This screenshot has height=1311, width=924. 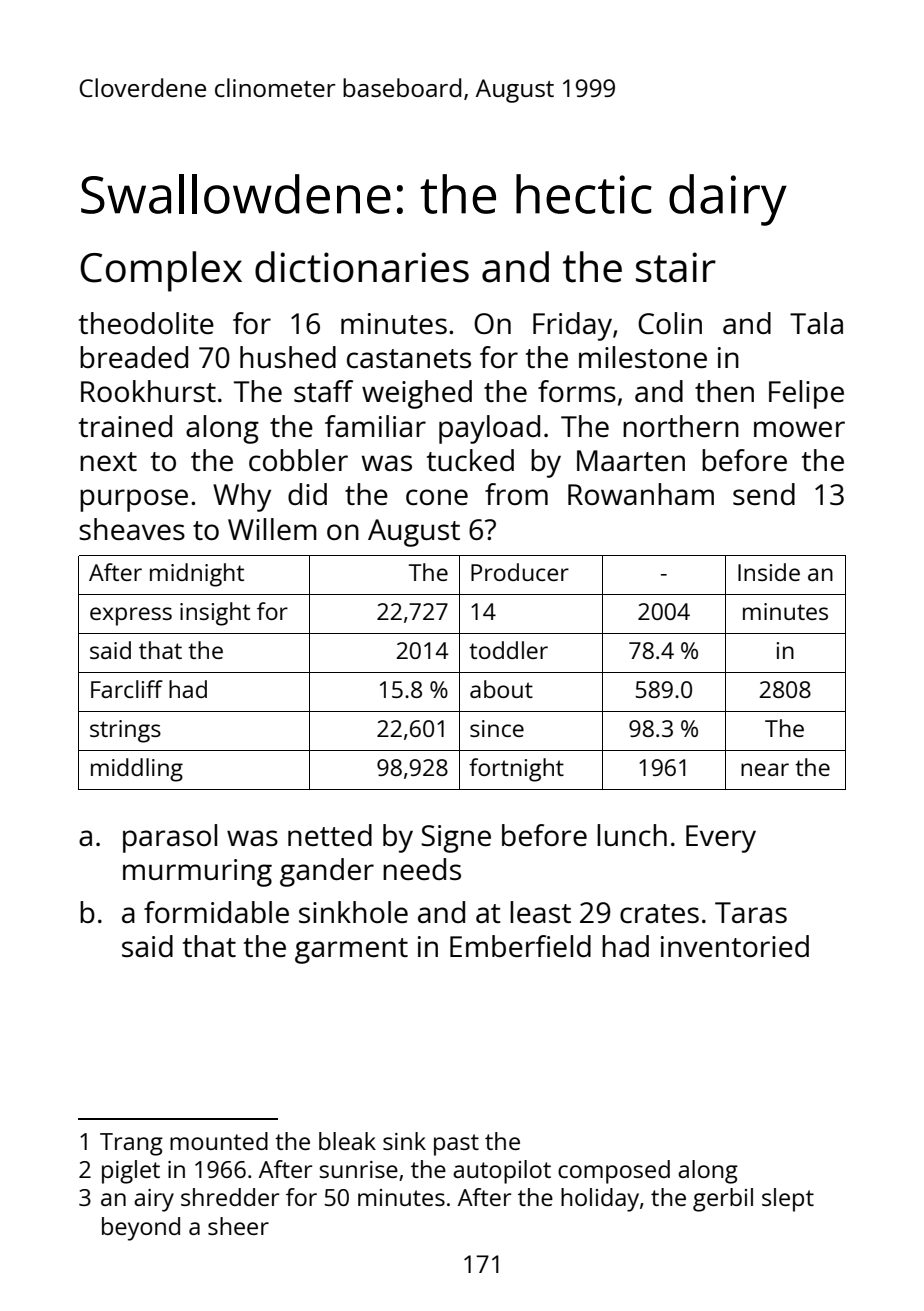 I want to click on gerbil, so click(x=723, y=1200).
